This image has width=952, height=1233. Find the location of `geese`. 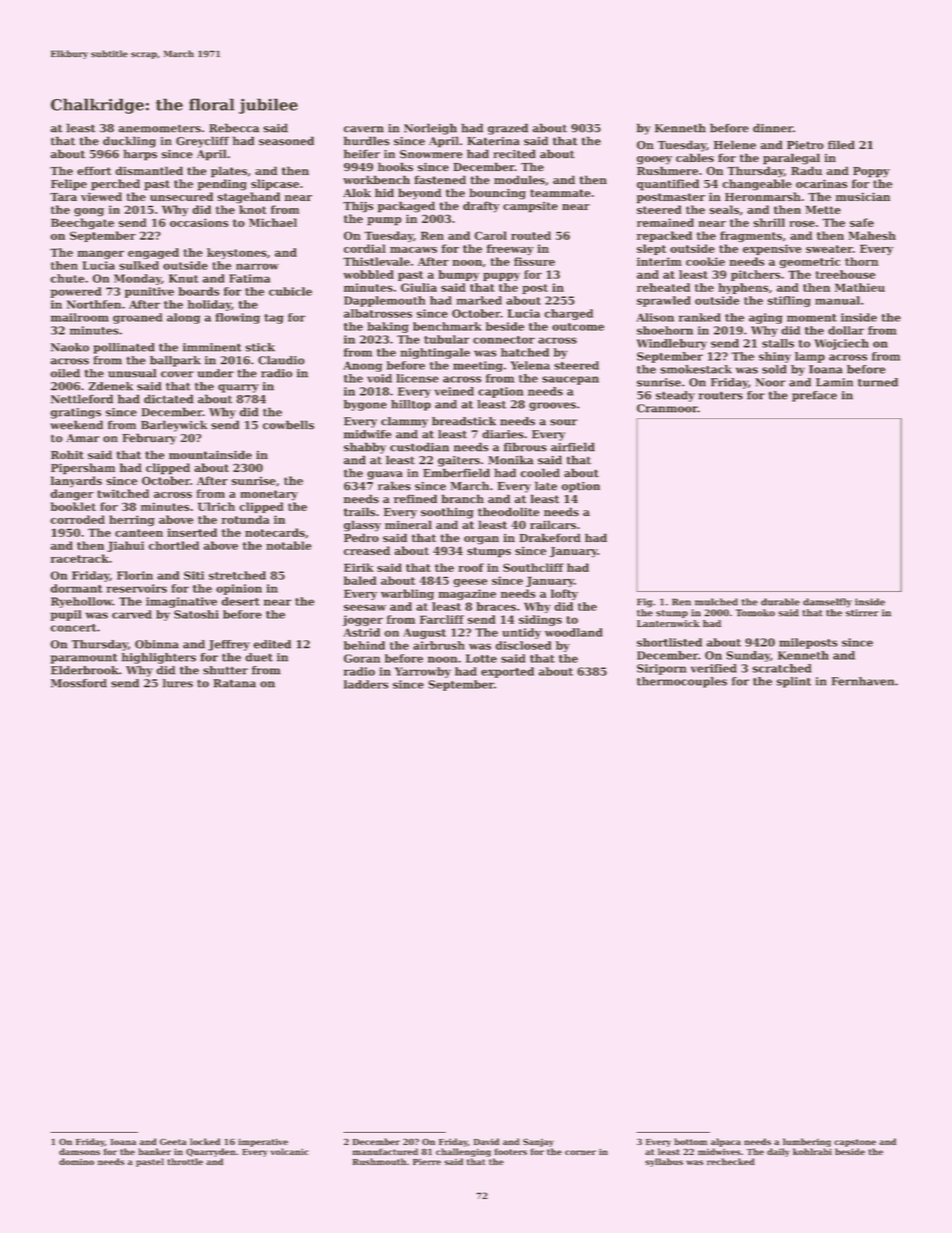

geese is located at coordinates (470, 583).
